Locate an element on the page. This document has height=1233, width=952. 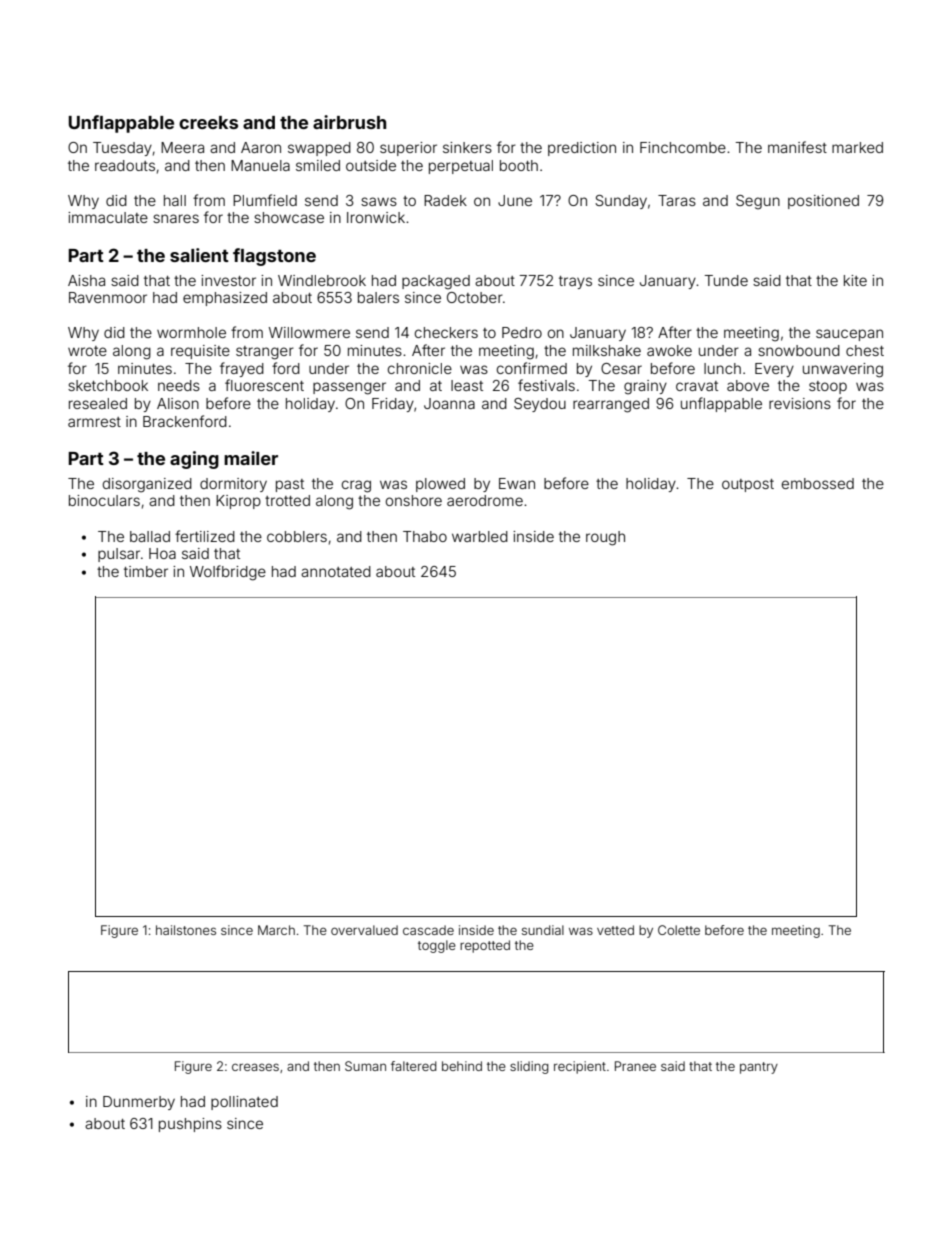
annotated is located at coordinates (336, 571).
